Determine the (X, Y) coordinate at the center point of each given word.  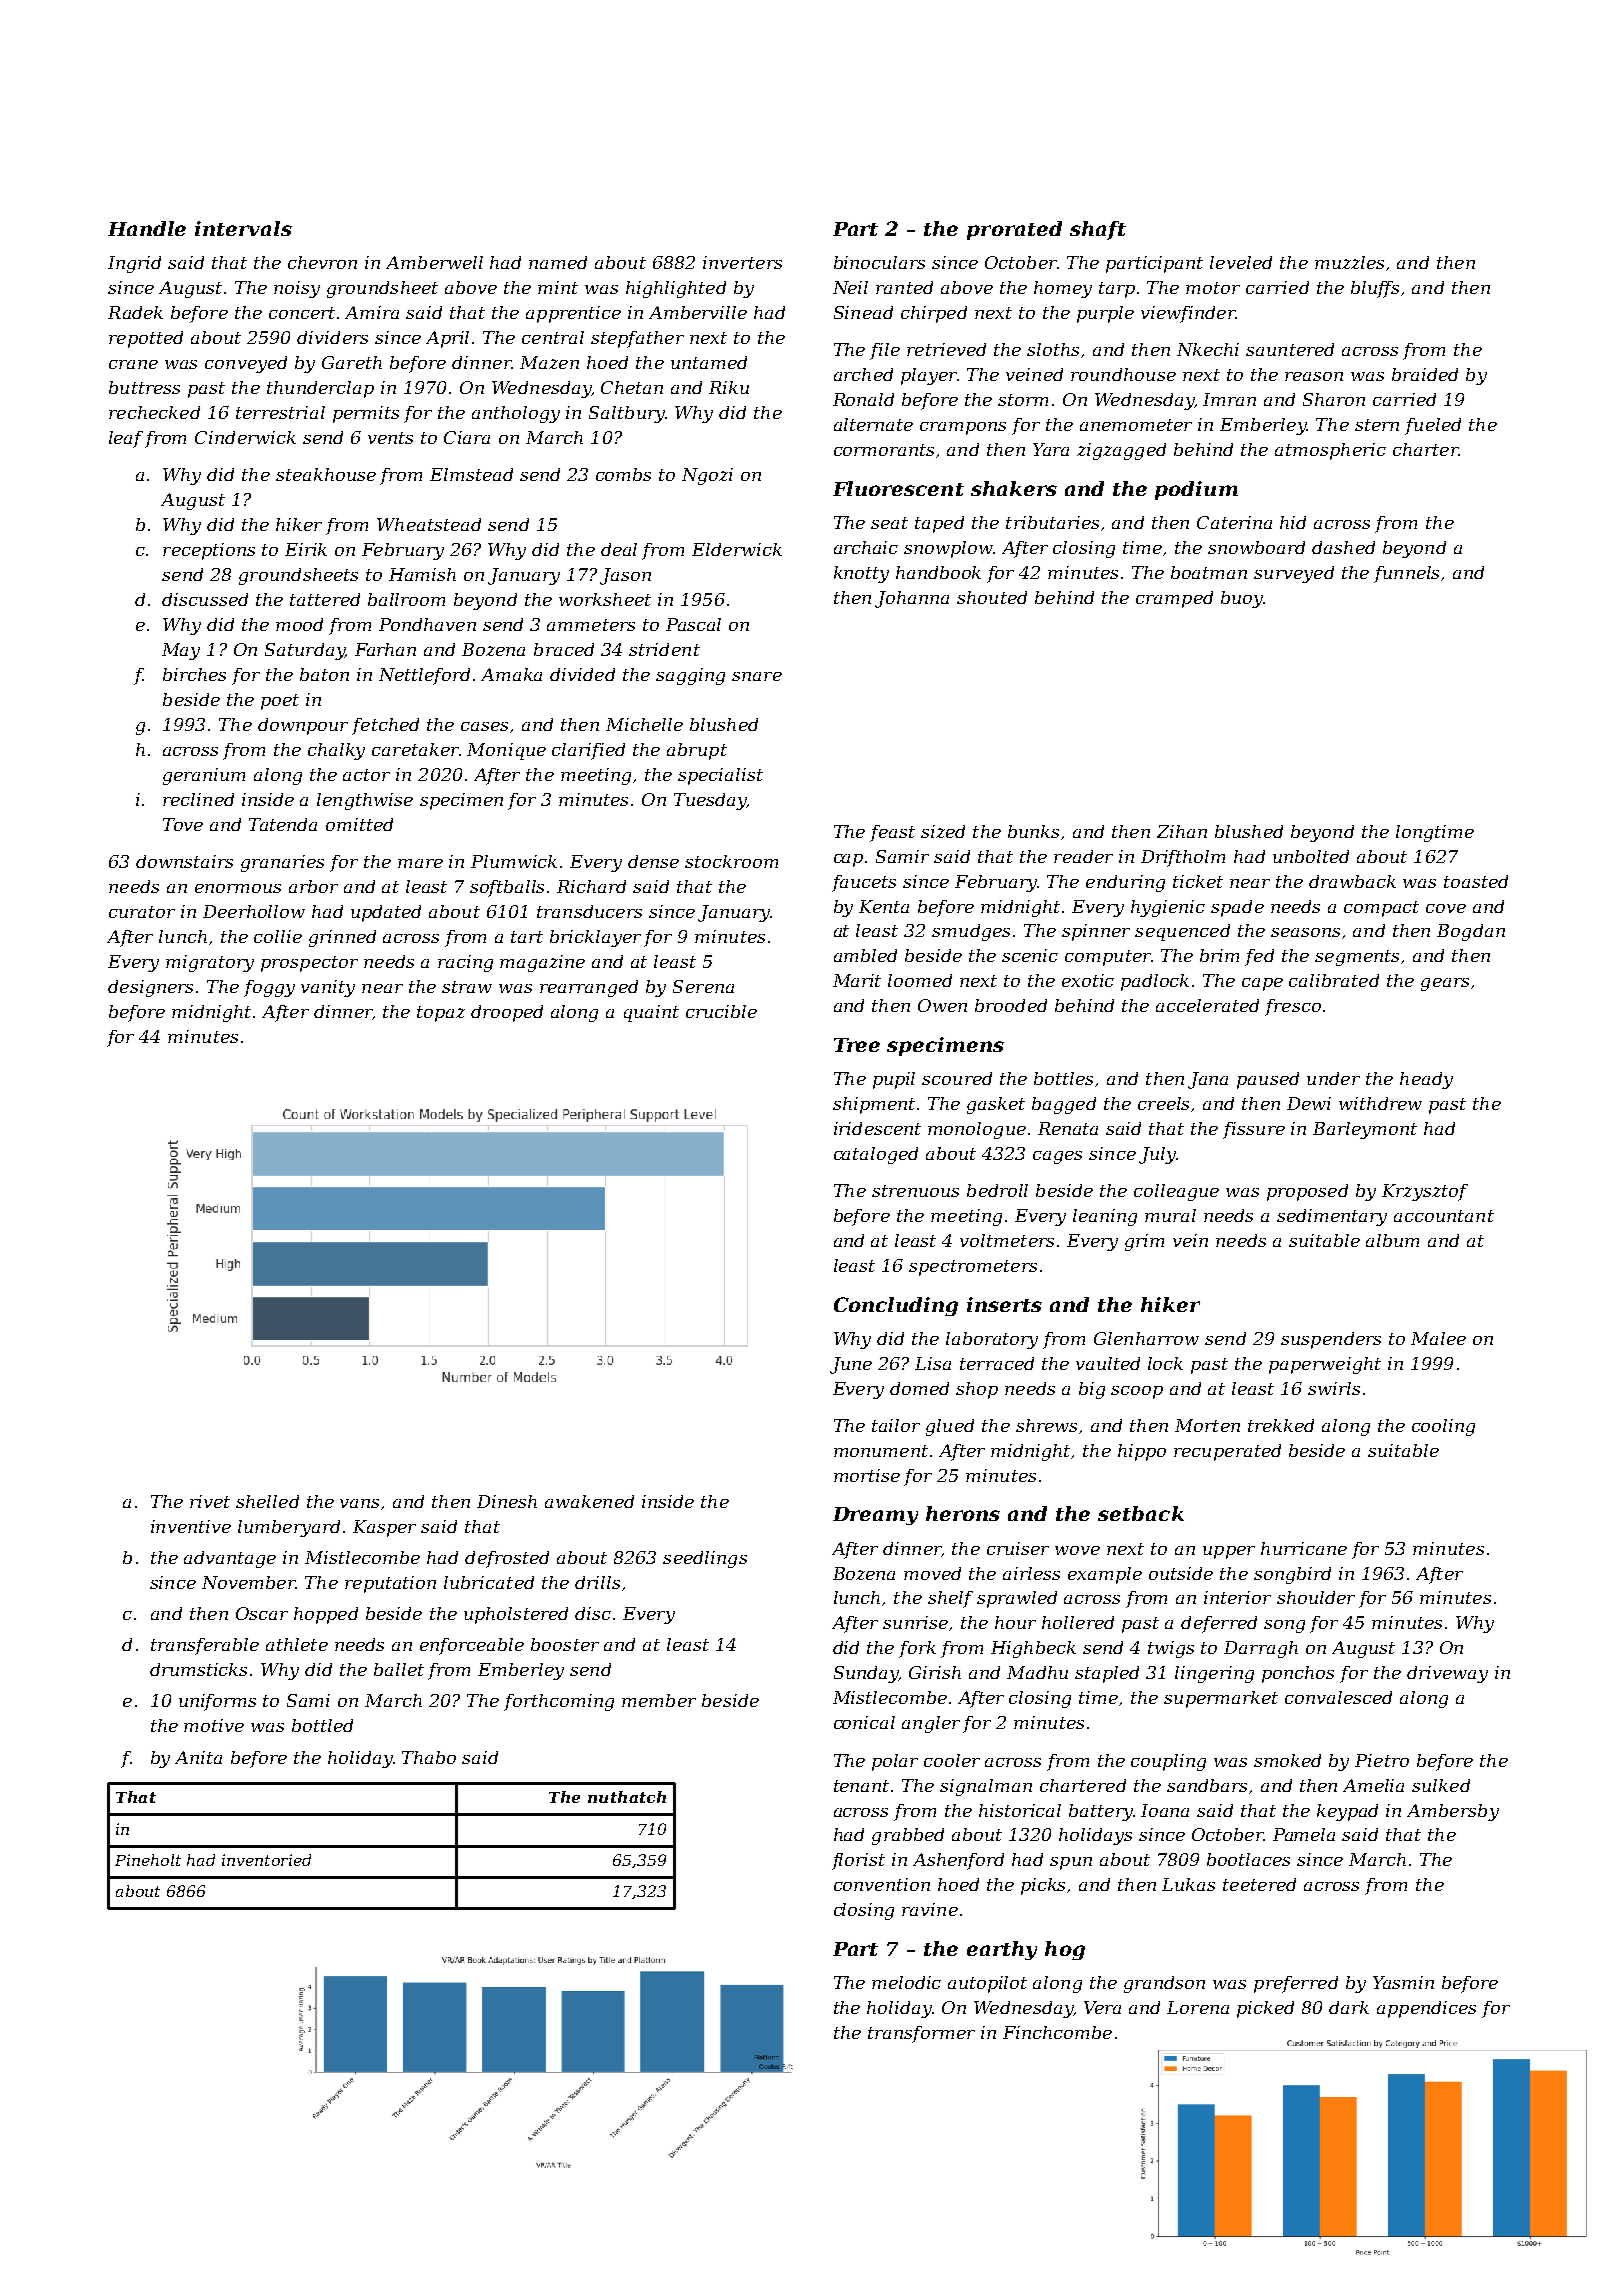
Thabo (429, 1757)
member (659, 1700)
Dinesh (507, 1501)
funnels (1406, 574)
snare (757, 676)
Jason (625, 576)
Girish (935, 1672)
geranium (204, 776)
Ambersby (1453, 1812)
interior (1237, 1597)
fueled (1433, 426)
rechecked (154, 412)
